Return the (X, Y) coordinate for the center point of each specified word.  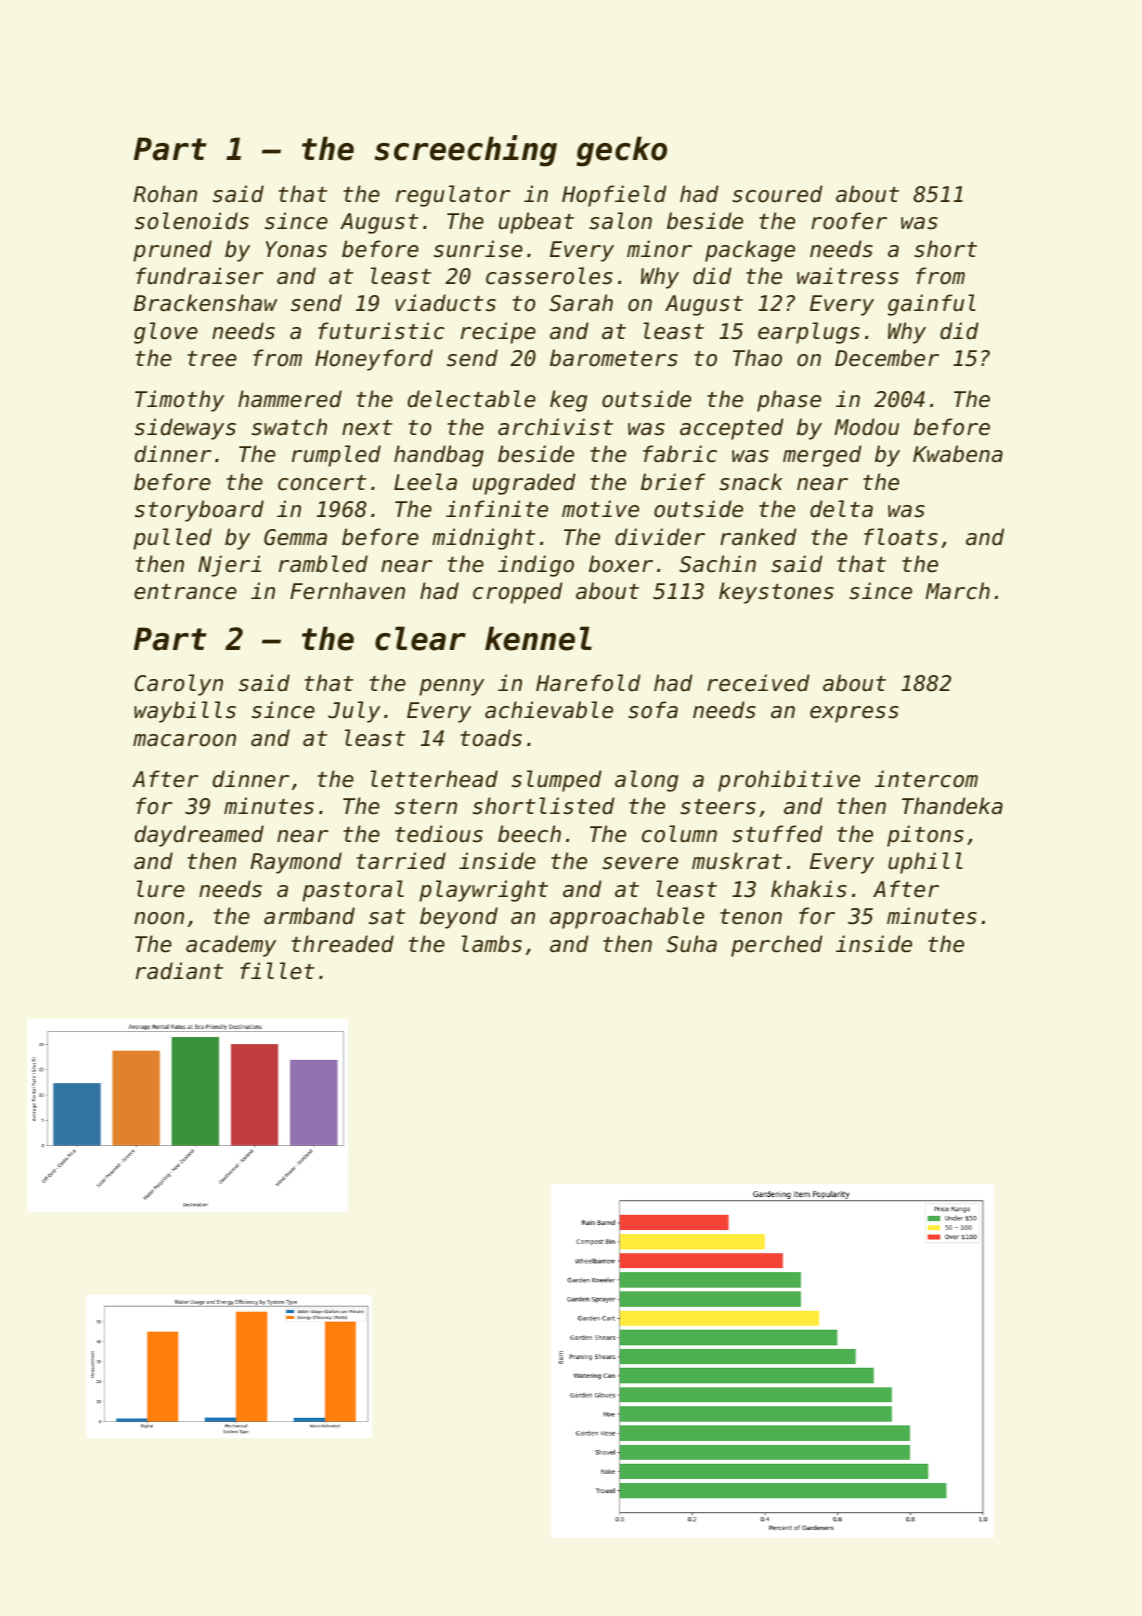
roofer (849, 221)
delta (841, 509)
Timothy (179, 401)
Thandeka (952, 806)
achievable (549, 710)
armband (309, 916)
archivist (555, 427)
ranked (758, 537)
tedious (439, 834)
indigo (536, 566)
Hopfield (614, 196)
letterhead (434, 779)
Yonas (296, 249)
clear (420, 638)
